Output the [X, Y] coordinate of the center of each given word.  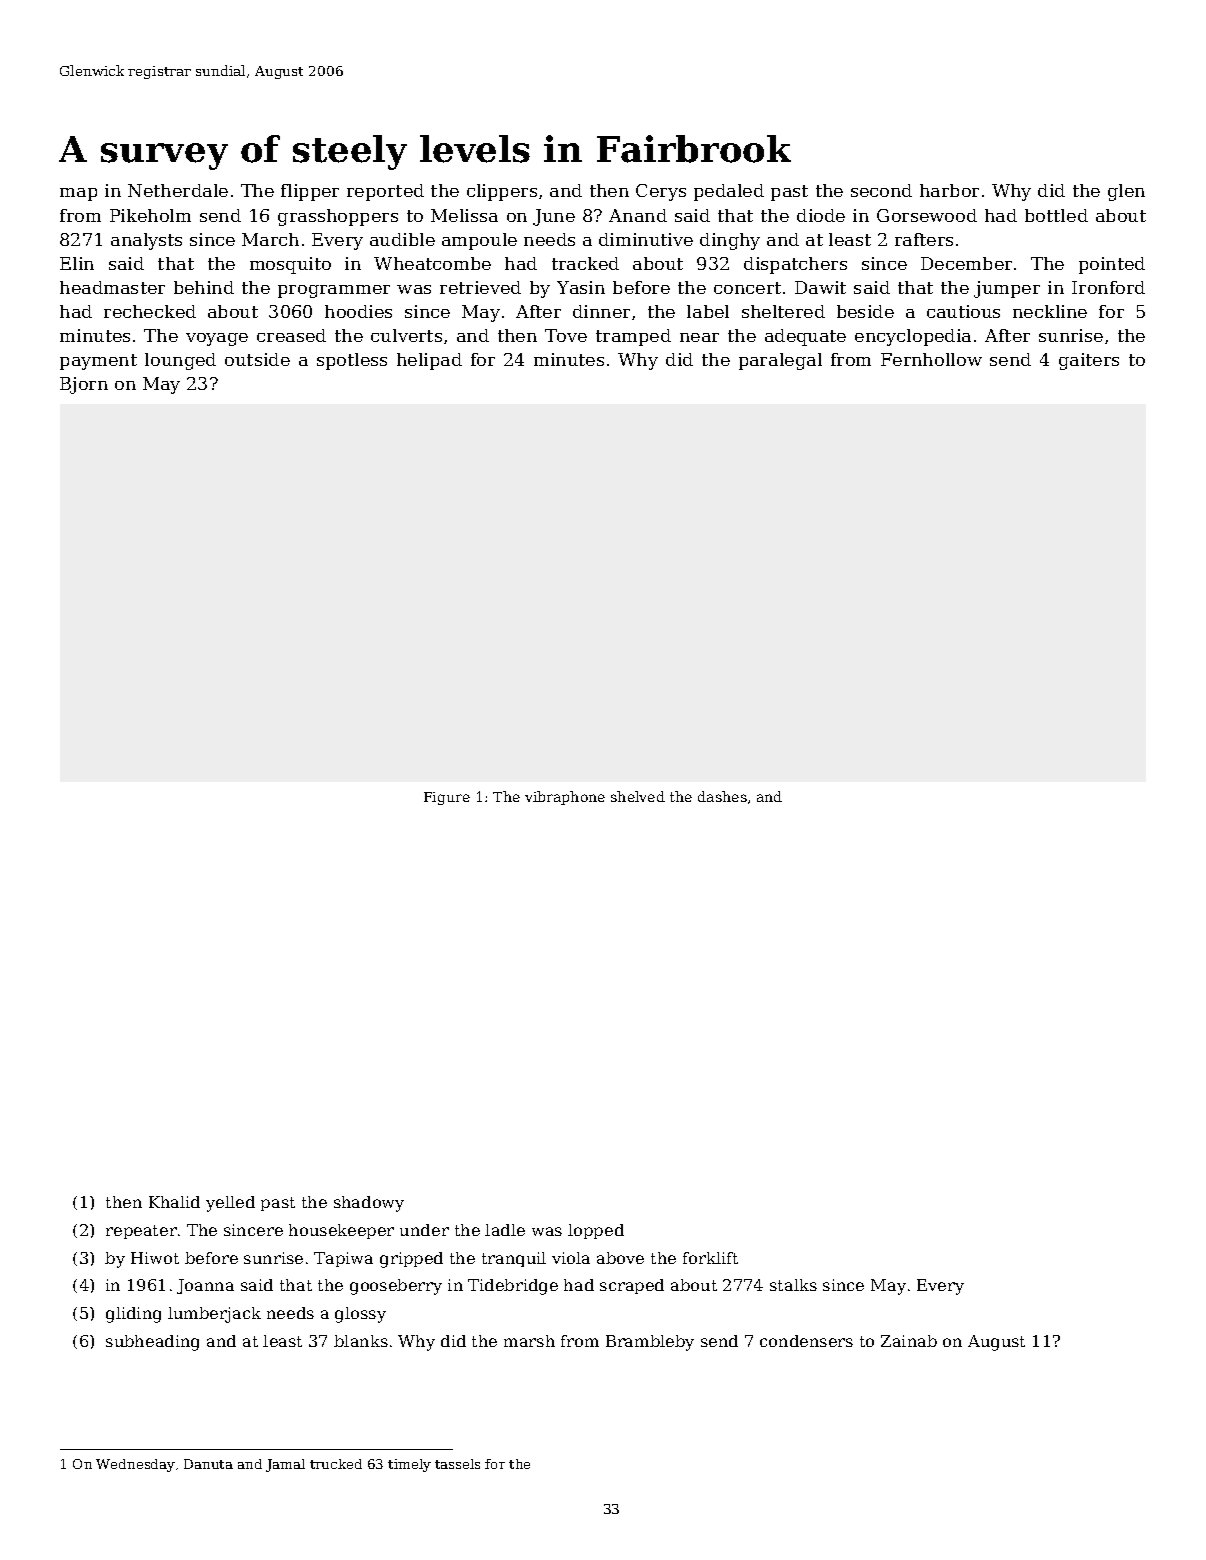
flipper [310, 192]
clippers [502, 192]
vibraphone [565, 798]
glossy [360, 1315]
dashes [722, 796]
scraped [632, 1286]
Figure [447, 798]
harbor [949, 190]
